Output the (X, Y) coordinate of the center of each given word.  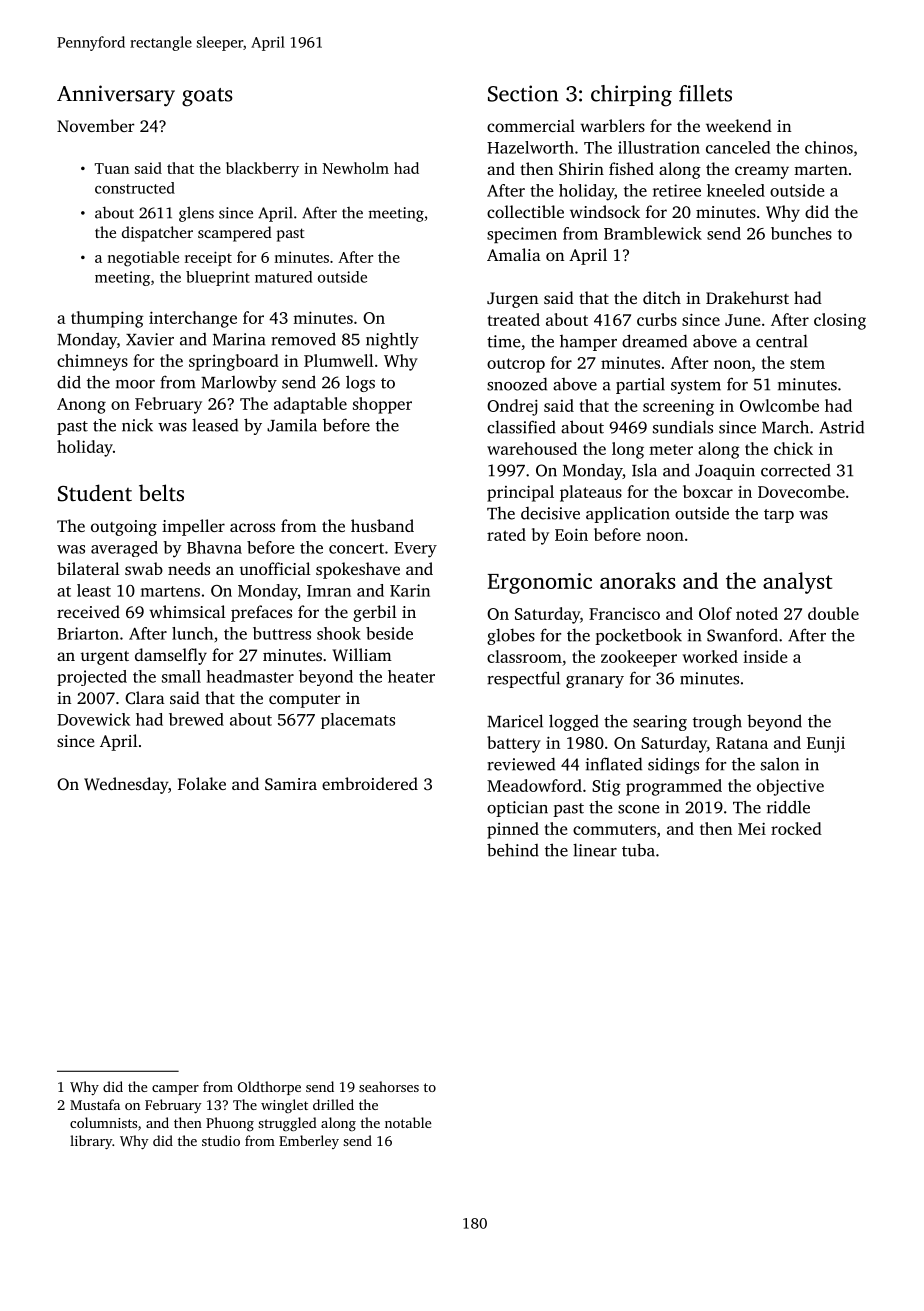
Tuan (111, 168)
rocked (796, 828)
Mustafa (95, 1104)
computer (305, 701)
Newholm (356, 168)
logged (574, 722)
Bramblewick (653, 233)
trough (717, 723)
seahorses (389, 1086)
